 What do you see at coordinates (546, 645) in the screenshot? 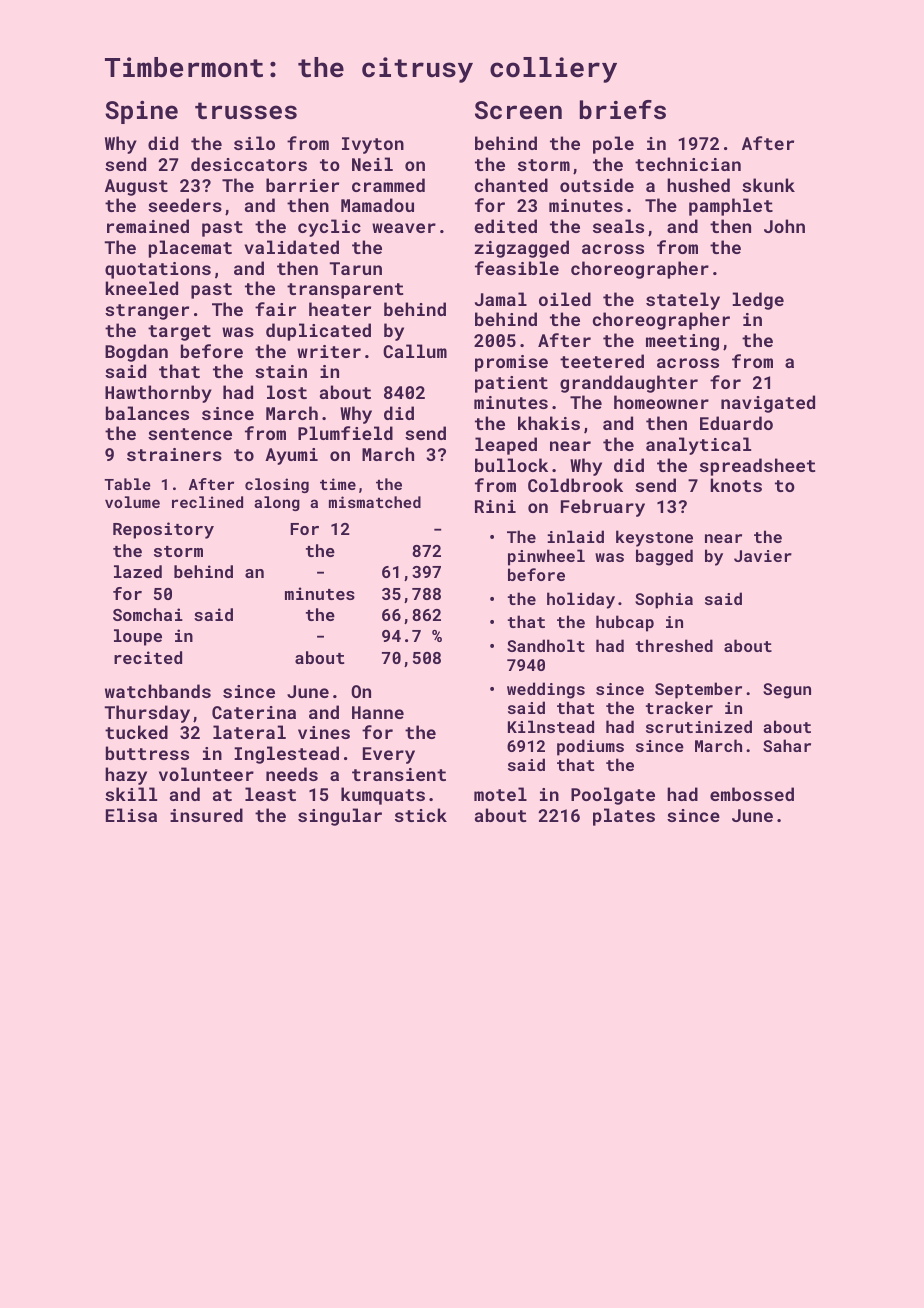
I see `Sandholt` at bounding box center [546, 645].
